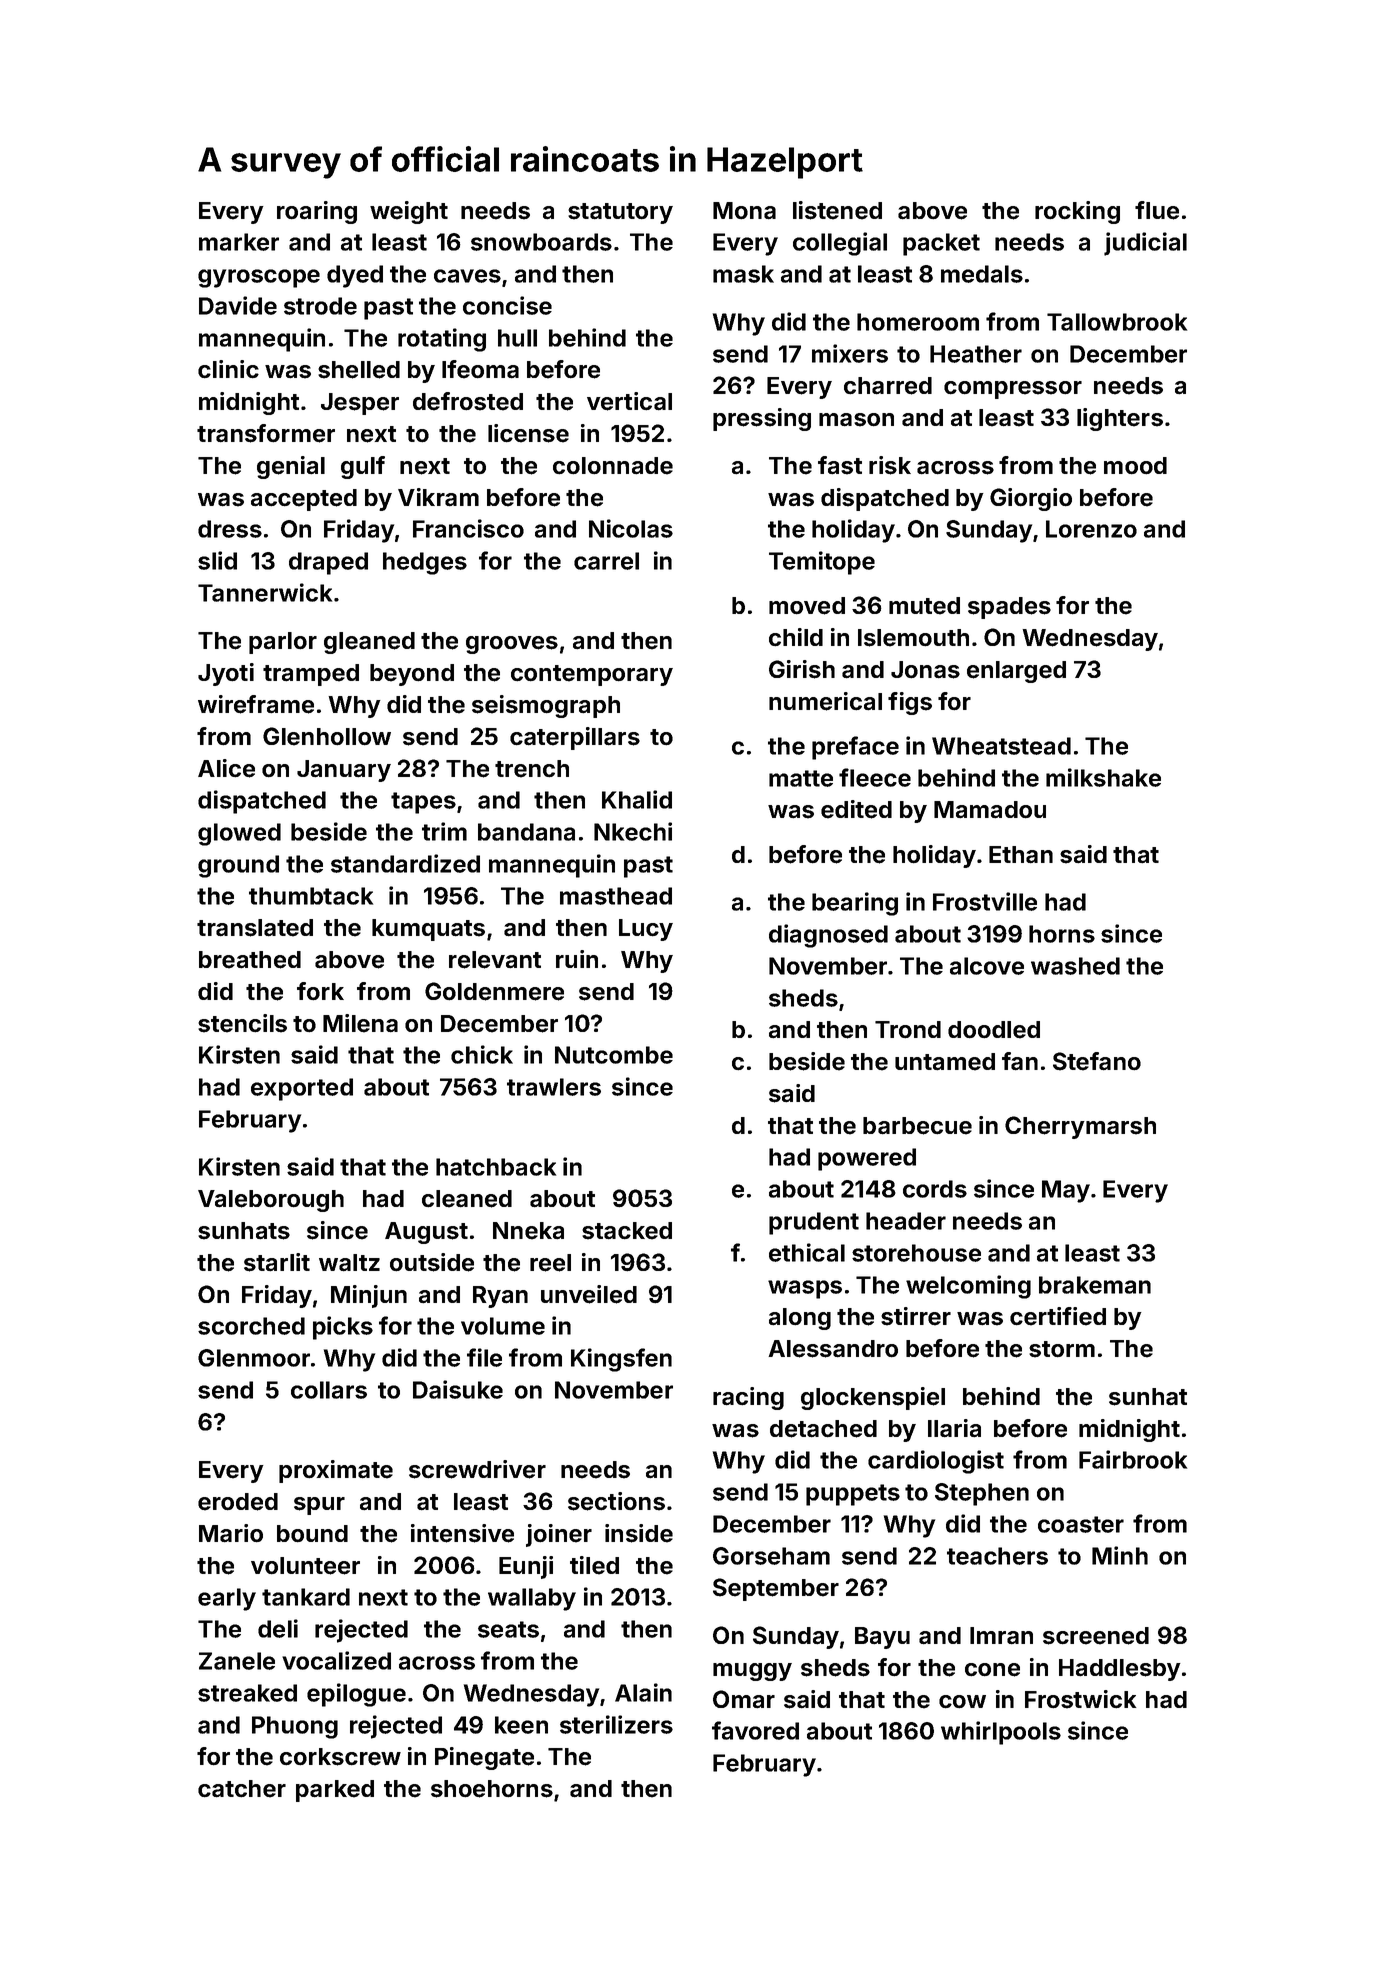  Describe the element at coordinates (771, 1556) in the page. I see `Gorseham` at that location.
